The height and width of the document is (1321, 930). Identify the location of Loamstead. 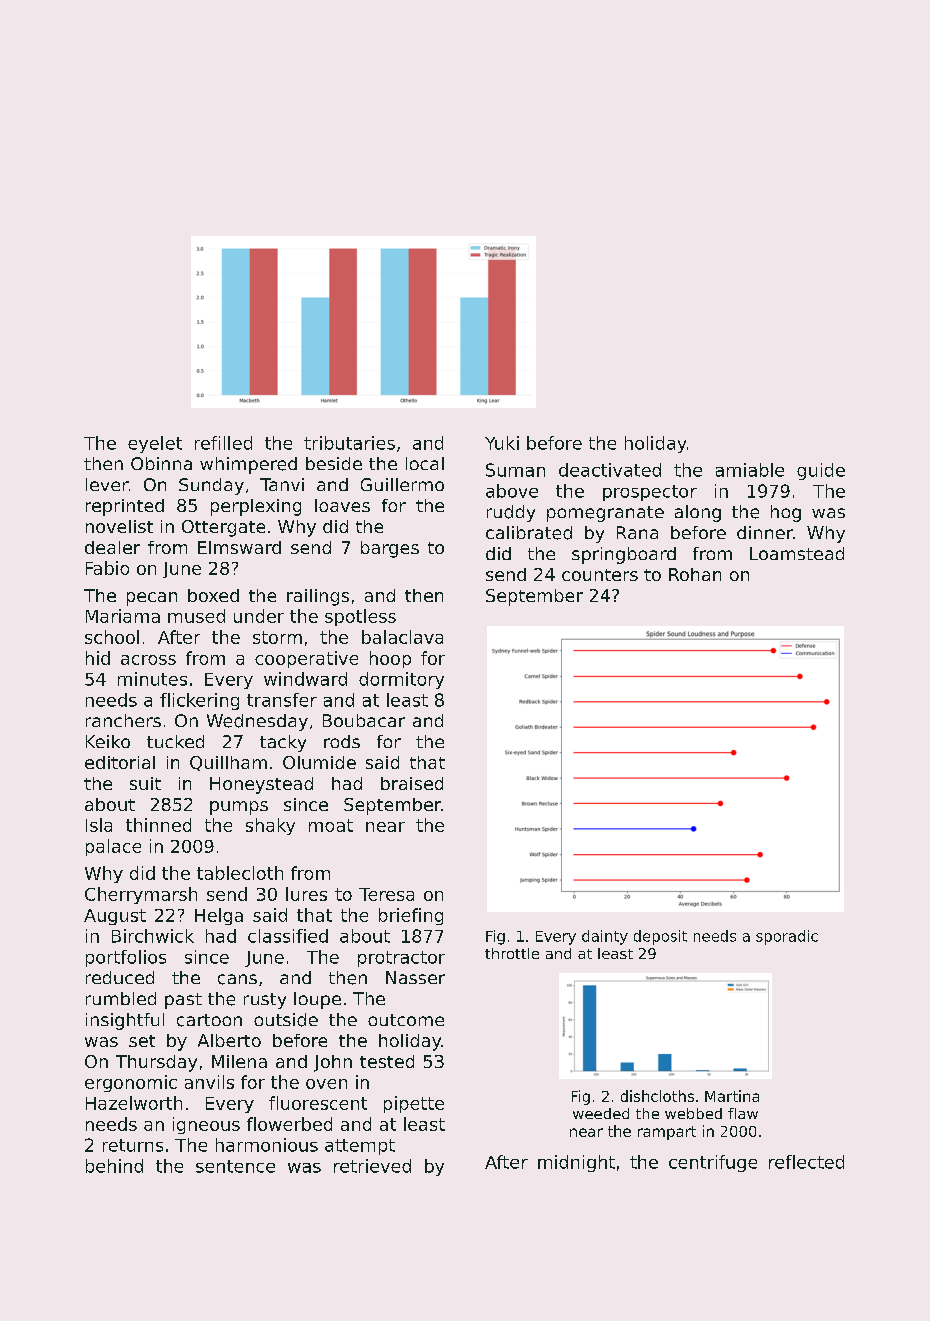
(797, 553).
